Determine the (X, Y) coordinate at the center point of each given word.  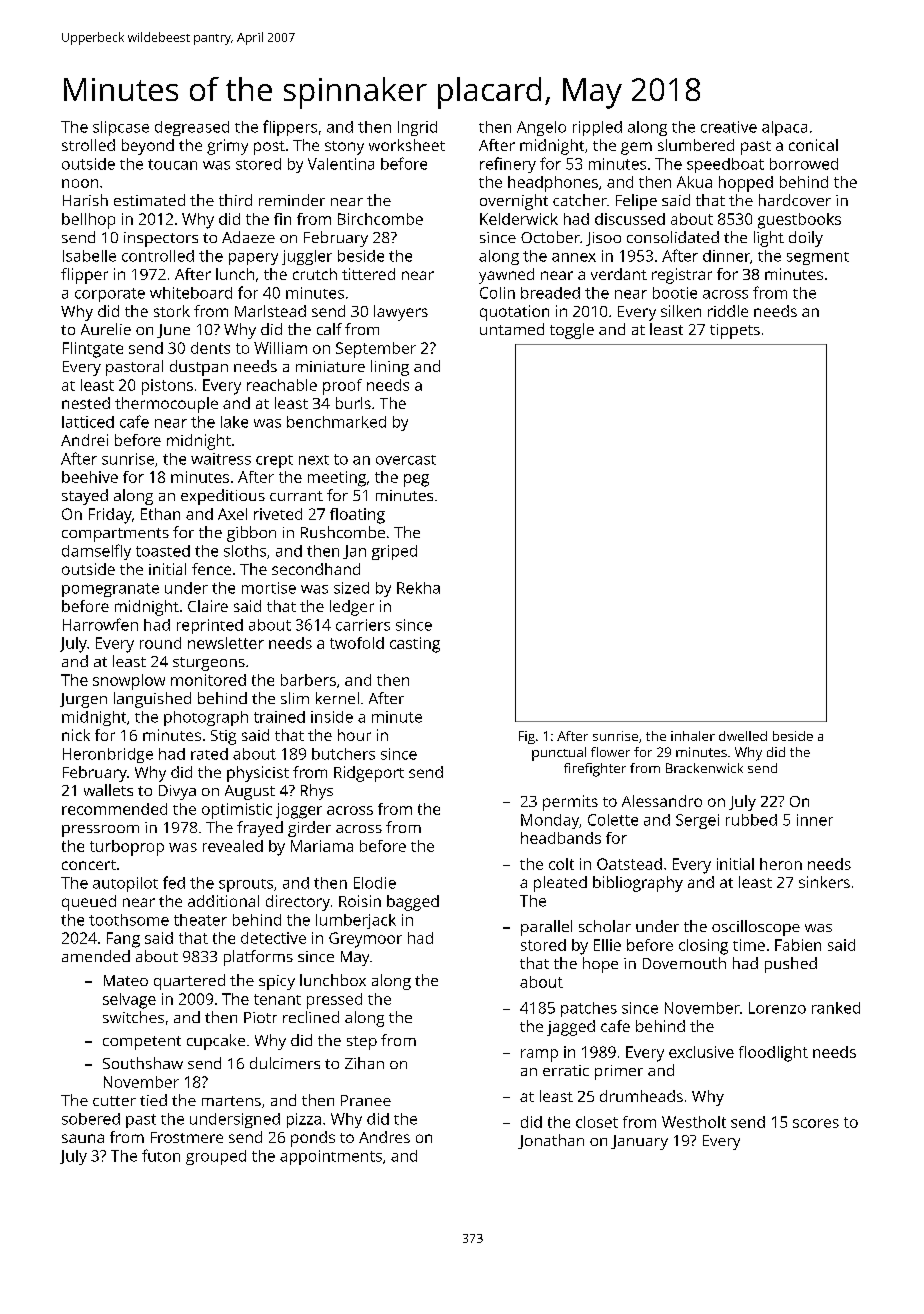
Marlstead (270, 311)
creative (729, 127)
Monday (550, 821)
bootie (675, 293)
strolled (88, 145)
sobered (91, 1119)
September (376, 350)
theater (200, 920)
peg (416, 480)
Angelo (541, 128)
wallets (108, 790)
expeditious (223, 497)
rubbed (751, 820)
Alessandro (662, 801)
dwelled (743, 736)
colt (561, 864)
